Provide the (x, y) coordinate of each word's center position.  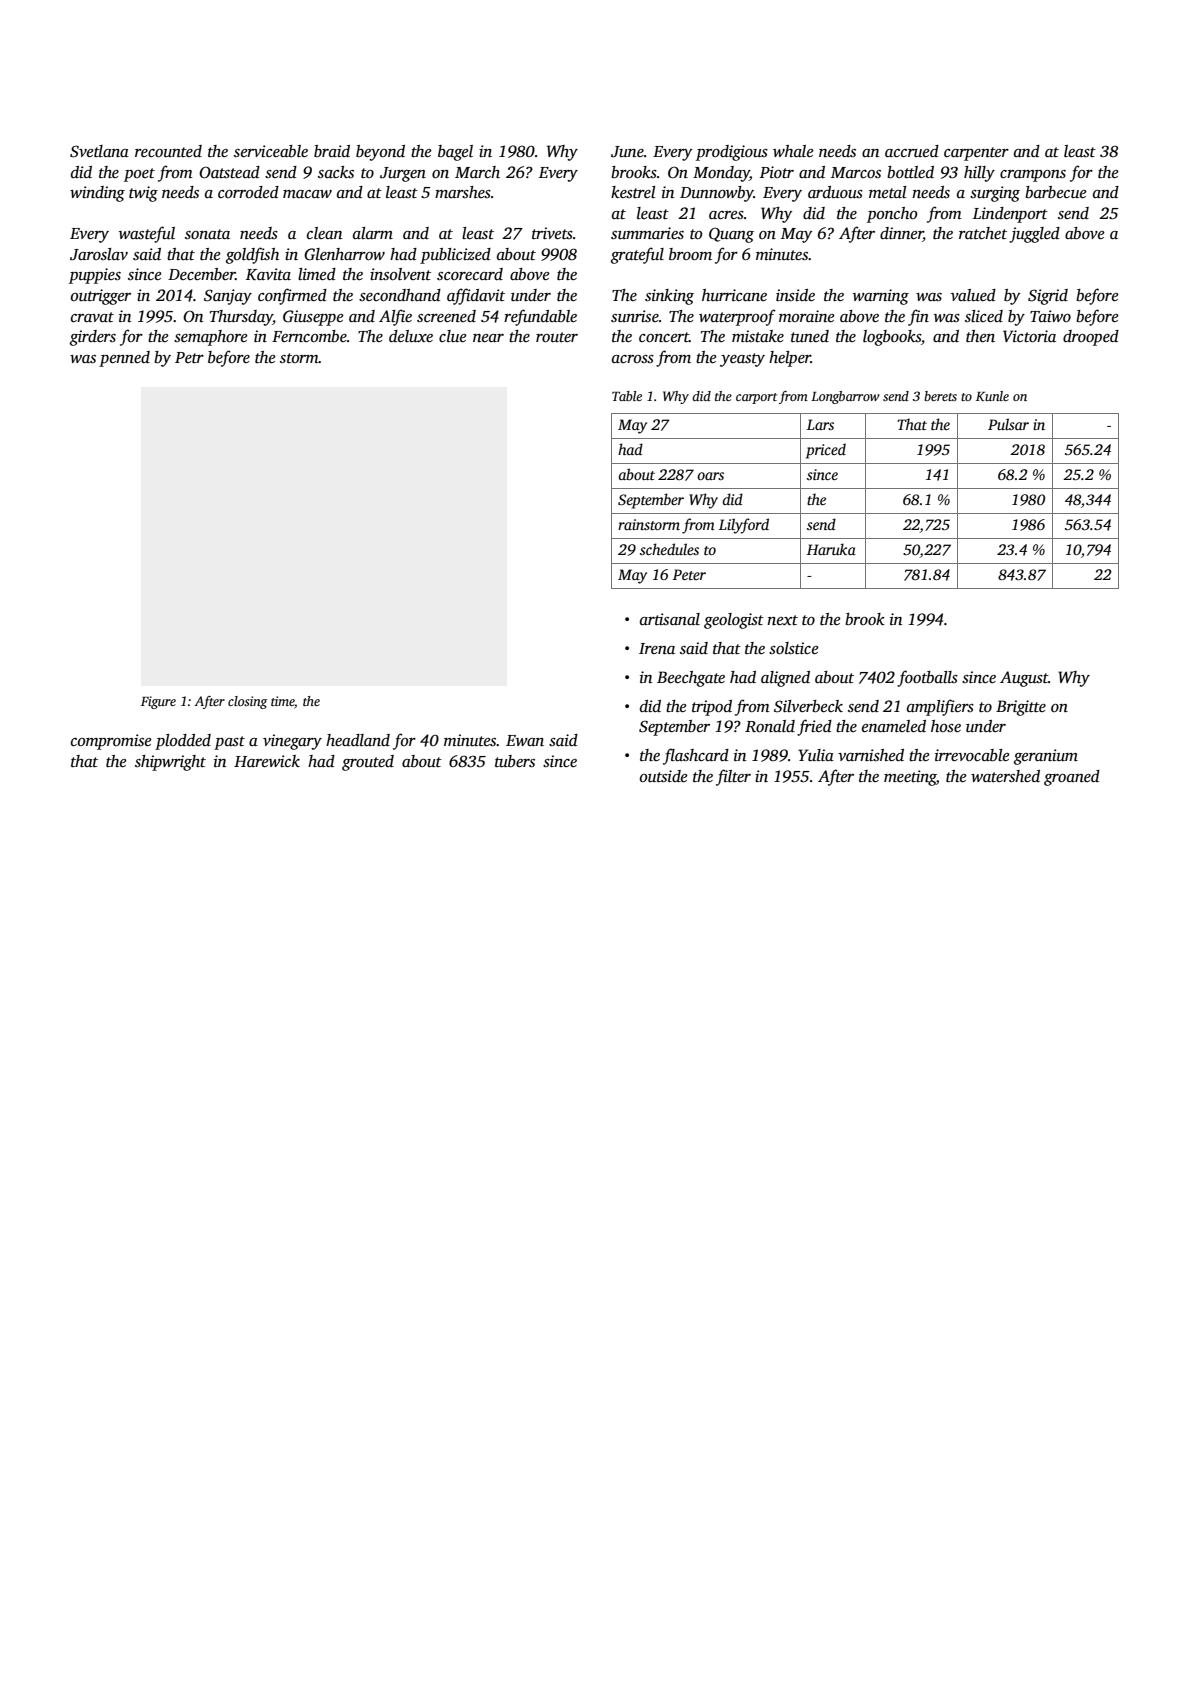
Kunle (992, 396)
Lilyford (744, 526)
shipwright (170, 763)
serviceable (271, 151)
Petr (189, 357)
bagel (455, 153)
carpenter (976, 154)
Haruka (831, 549)
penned (124, 359)
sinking (669, 297)
